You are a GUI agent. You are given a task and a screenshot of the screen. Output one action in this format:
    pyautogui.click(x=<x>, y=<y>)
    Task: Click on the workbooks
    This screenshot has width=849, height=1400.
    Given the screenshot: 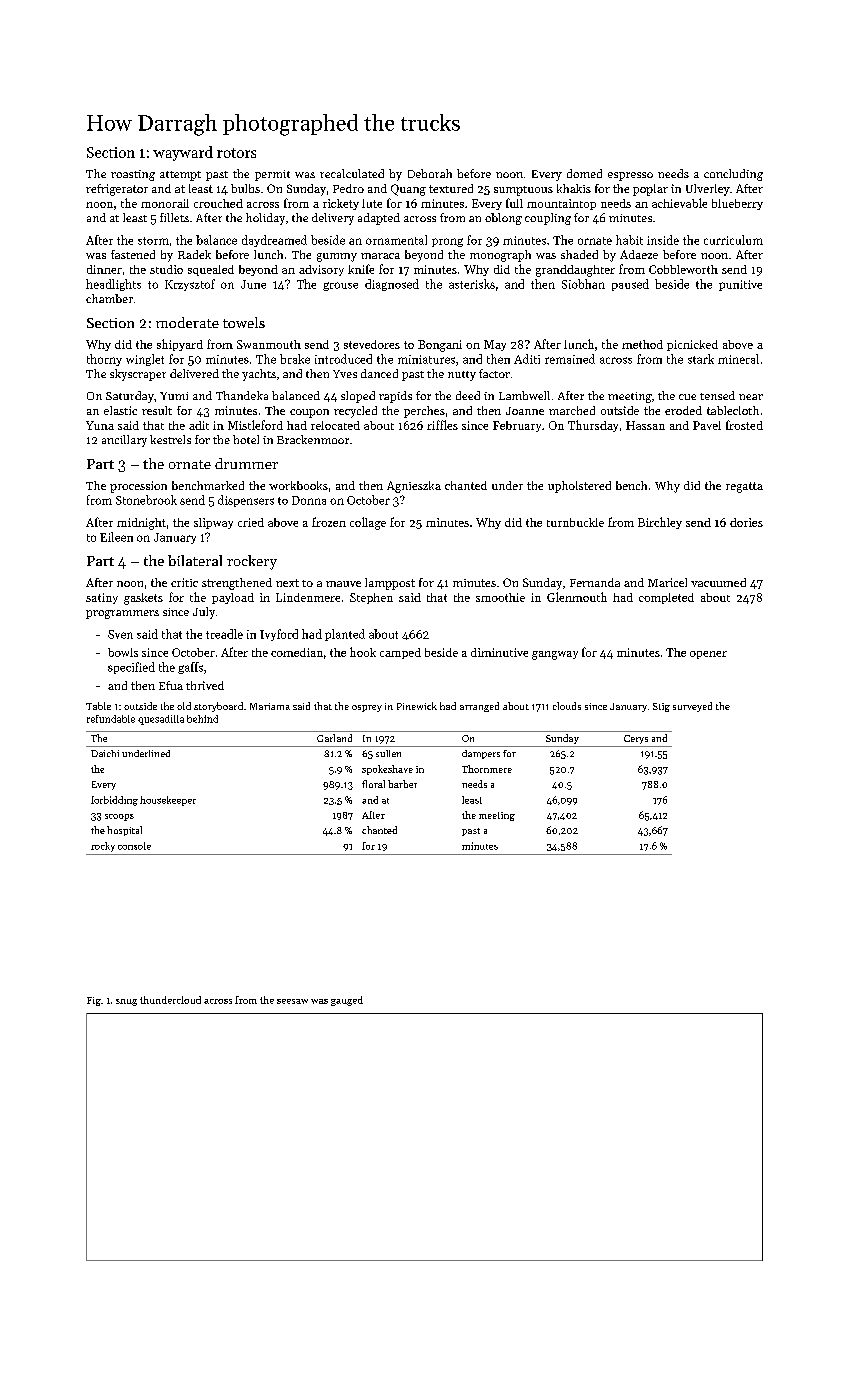 What is the action you would take?
    pyautogui.click(x=298, y=485)
